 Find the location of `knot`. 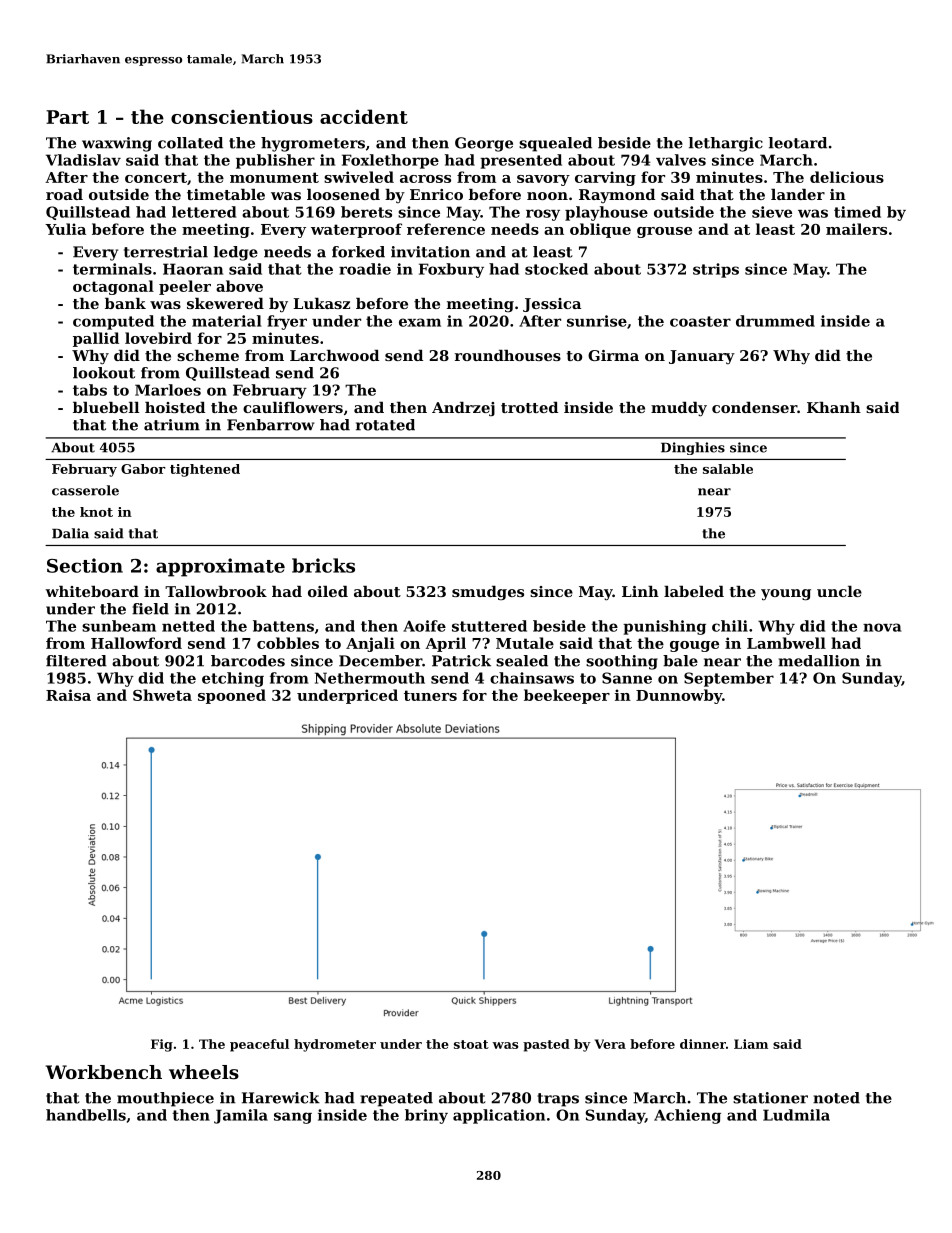

knot is located at coordinates (96, 512).
